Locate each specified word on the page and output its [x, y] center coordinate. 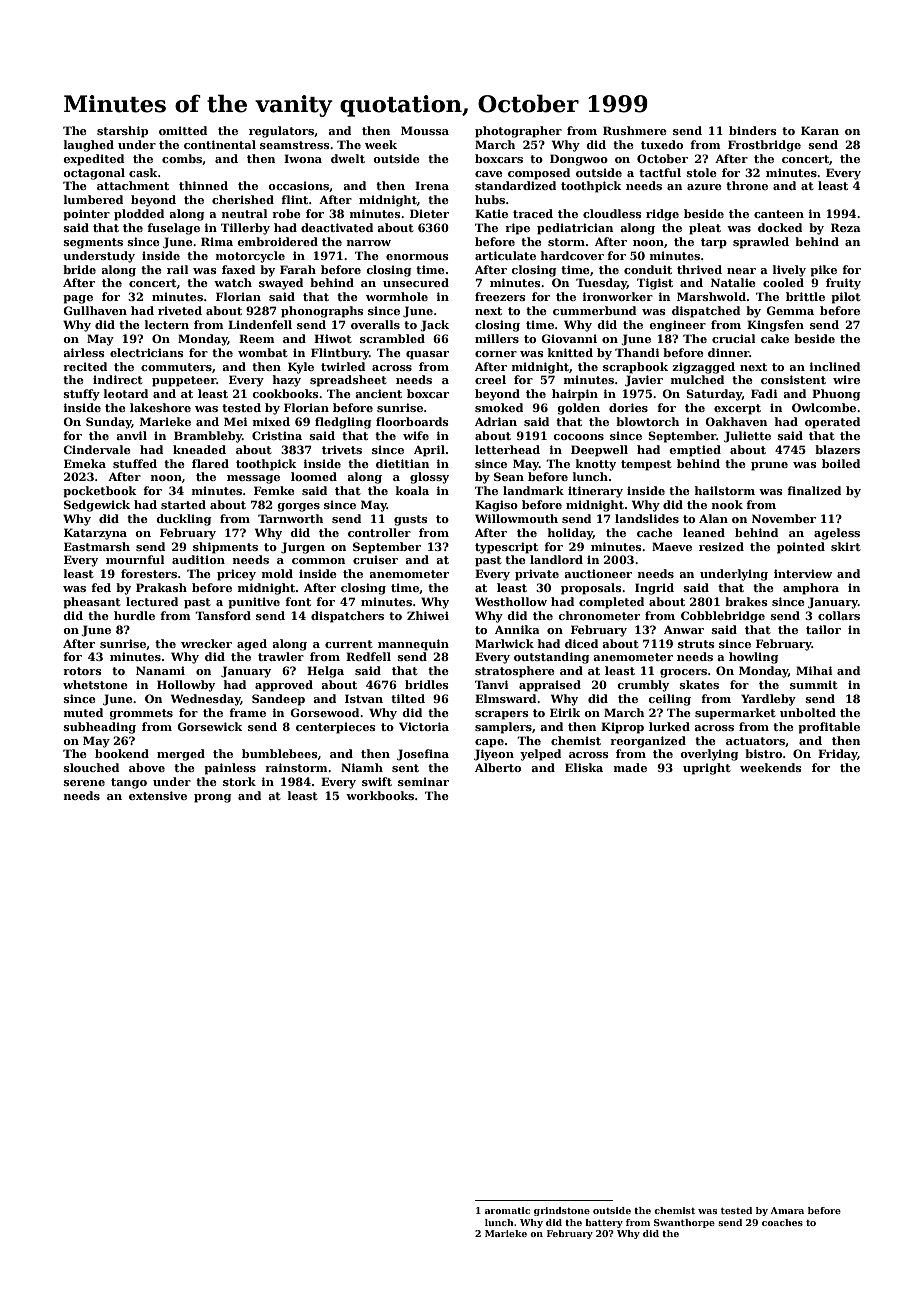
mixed [271, 421]
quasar [427, 355]
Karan [820, 130]
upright [707, 769]
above [147, 767]
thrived [699, 269]
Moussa [425, 130]
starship [122, 132]
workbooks [380, 795]
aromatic [507, 1210]
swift [377, 781]
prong [212, 798]
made [630, 767]
